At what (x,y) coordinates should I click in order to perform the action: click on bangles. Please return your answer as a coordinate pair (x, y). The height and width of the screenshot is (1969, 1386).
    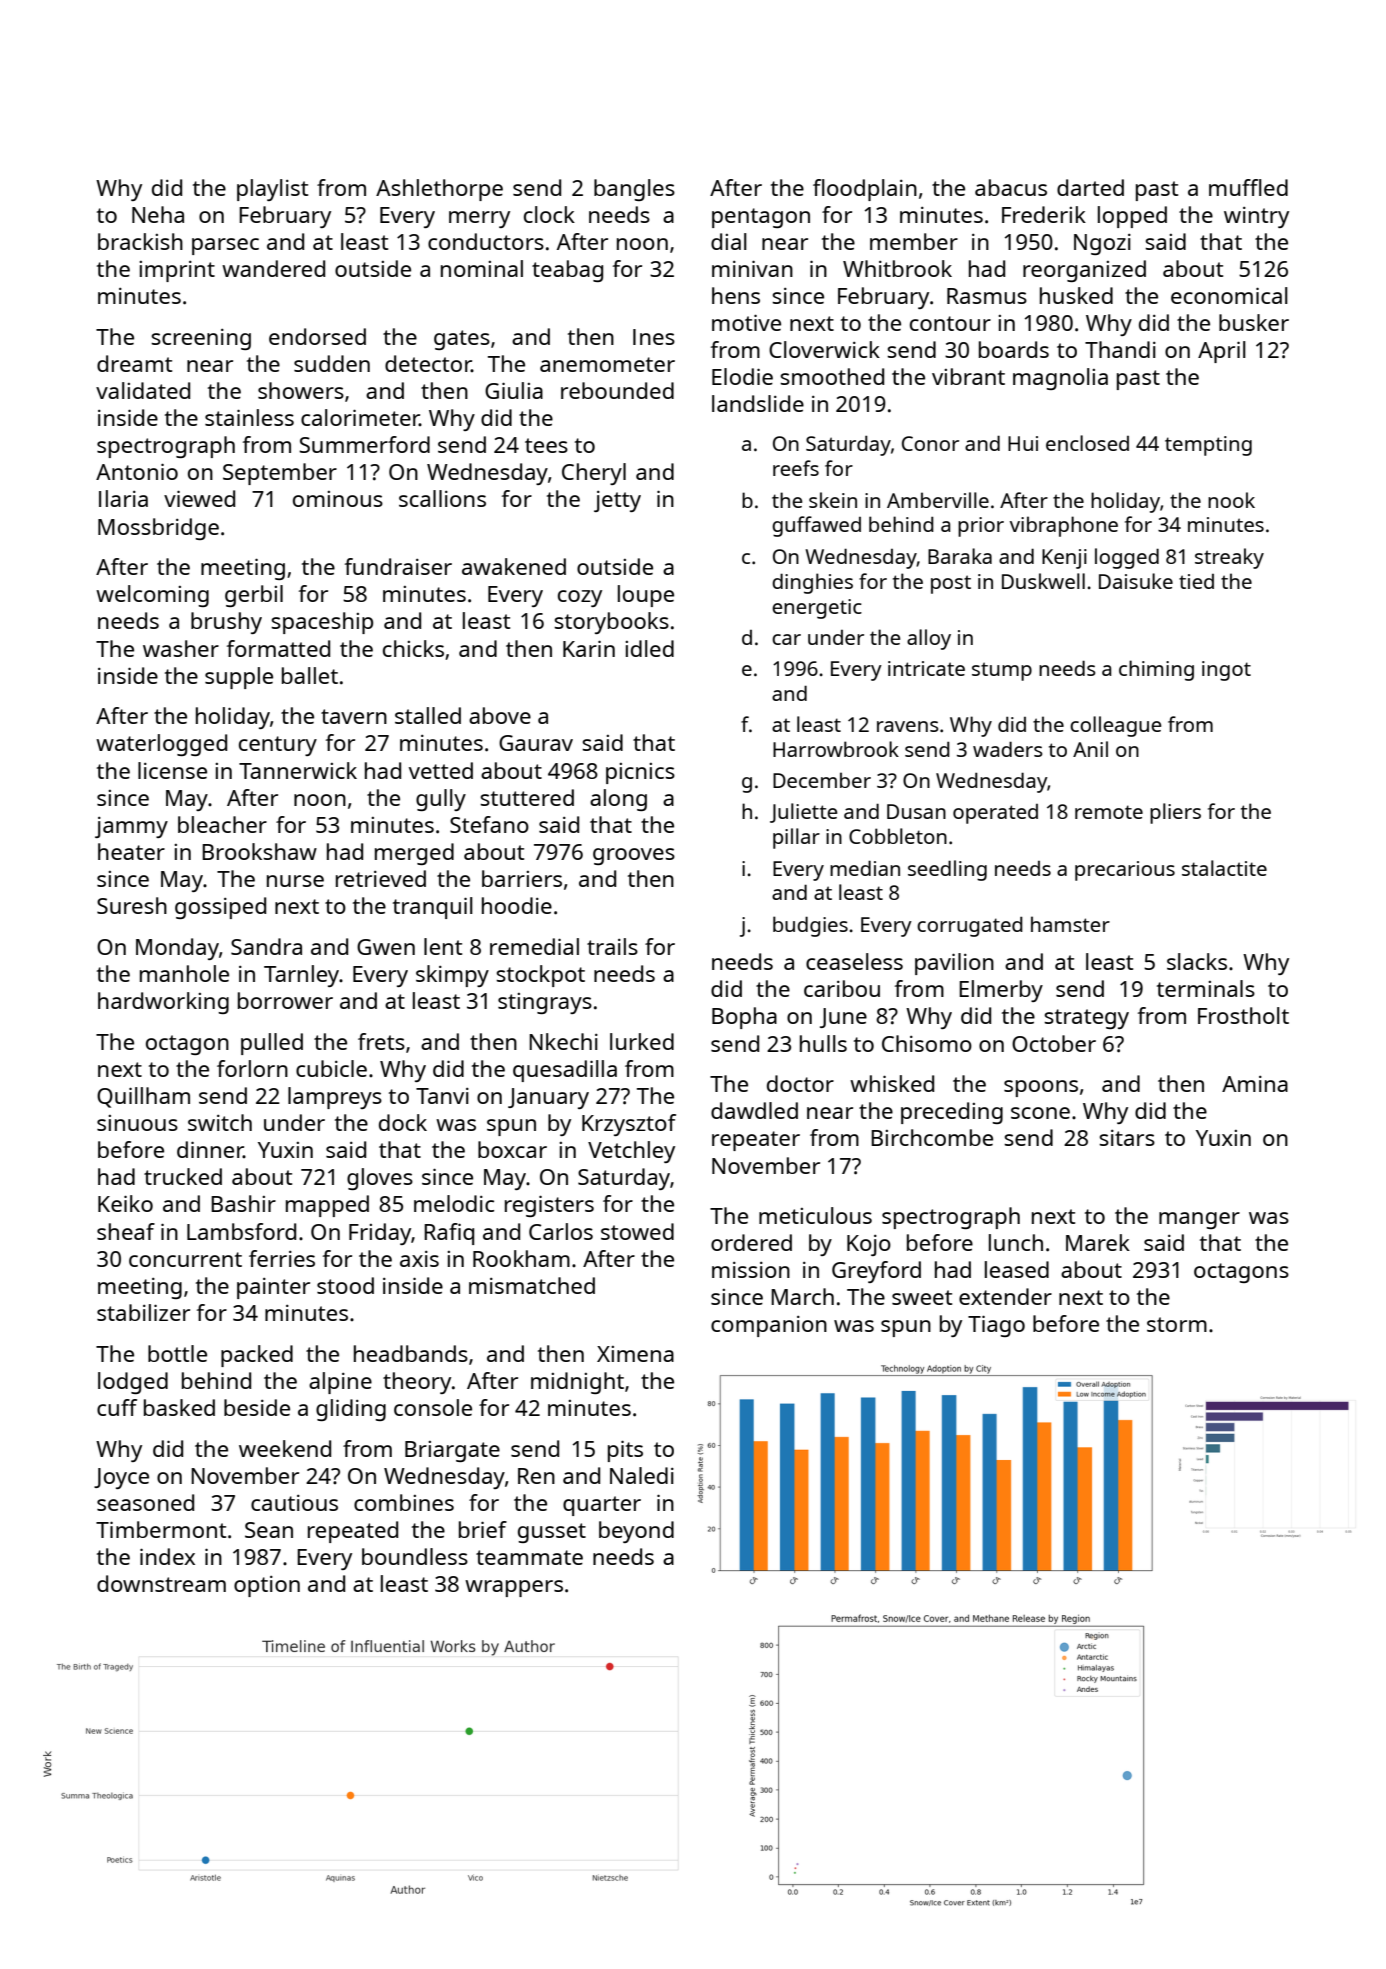
    Looking at the image, I should click on (634, 190).
